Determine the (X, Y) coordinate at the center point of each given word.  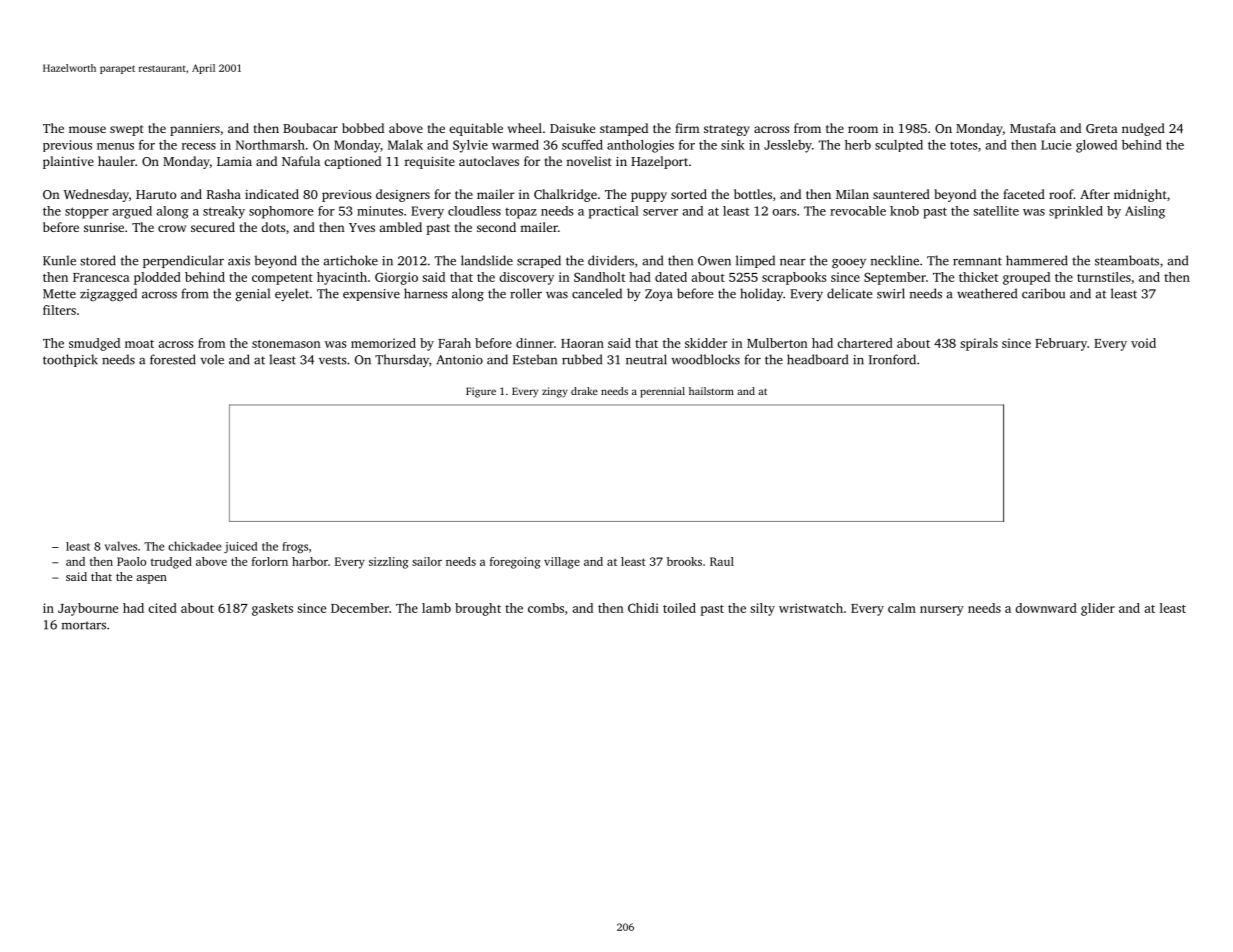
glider (1098, 609)
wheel (525, 128)
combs (546, 608)
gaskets (272, 609)
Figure (481, 392)
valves (121, 546)
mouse (87, 129)
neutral (646, 359)
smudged (94, 344)
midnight (1140, 195)
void (1143, 343)
